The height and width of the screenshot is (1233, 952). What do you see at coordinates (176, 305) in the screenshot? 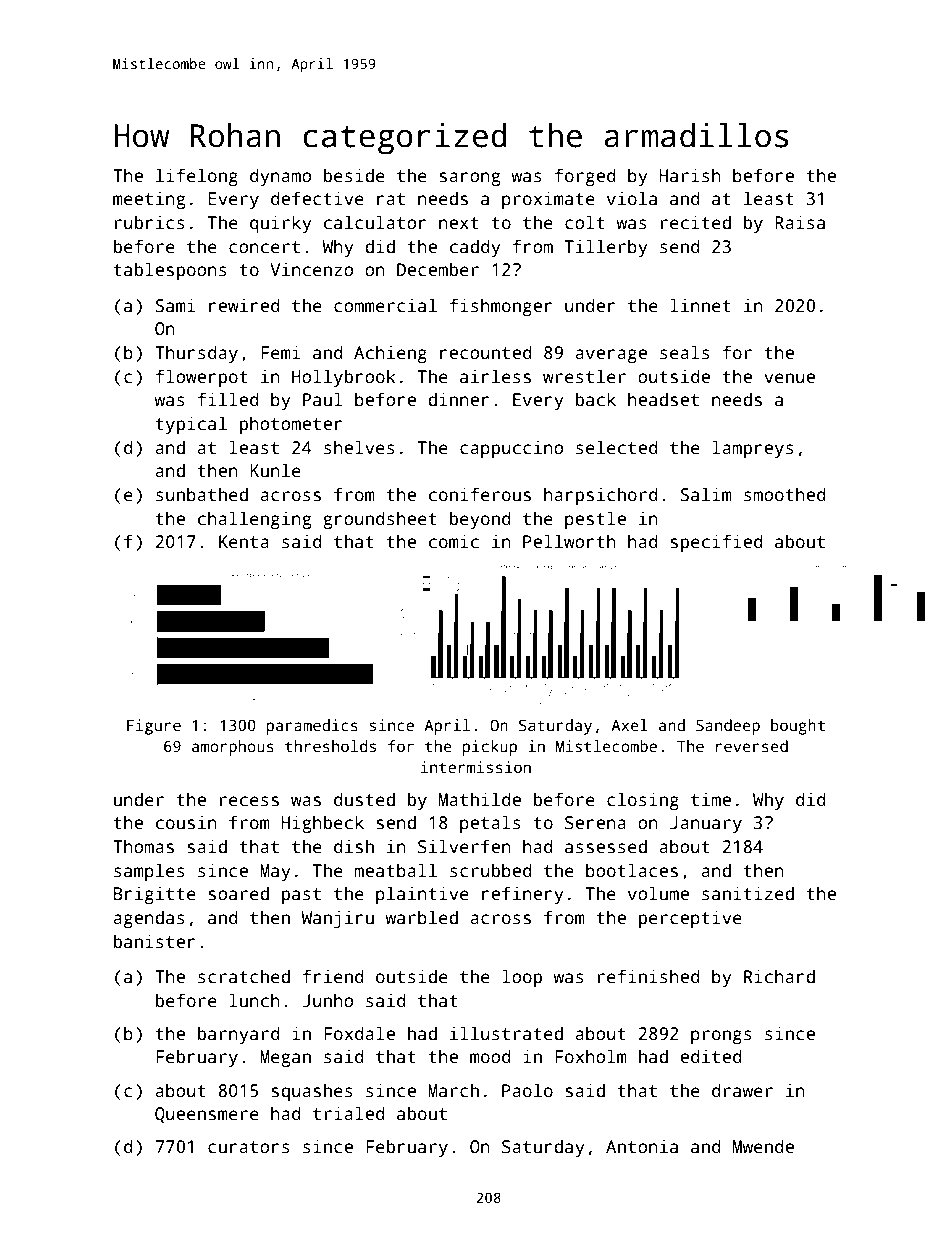
I see `Sami` at bounding box center [176, 305].
